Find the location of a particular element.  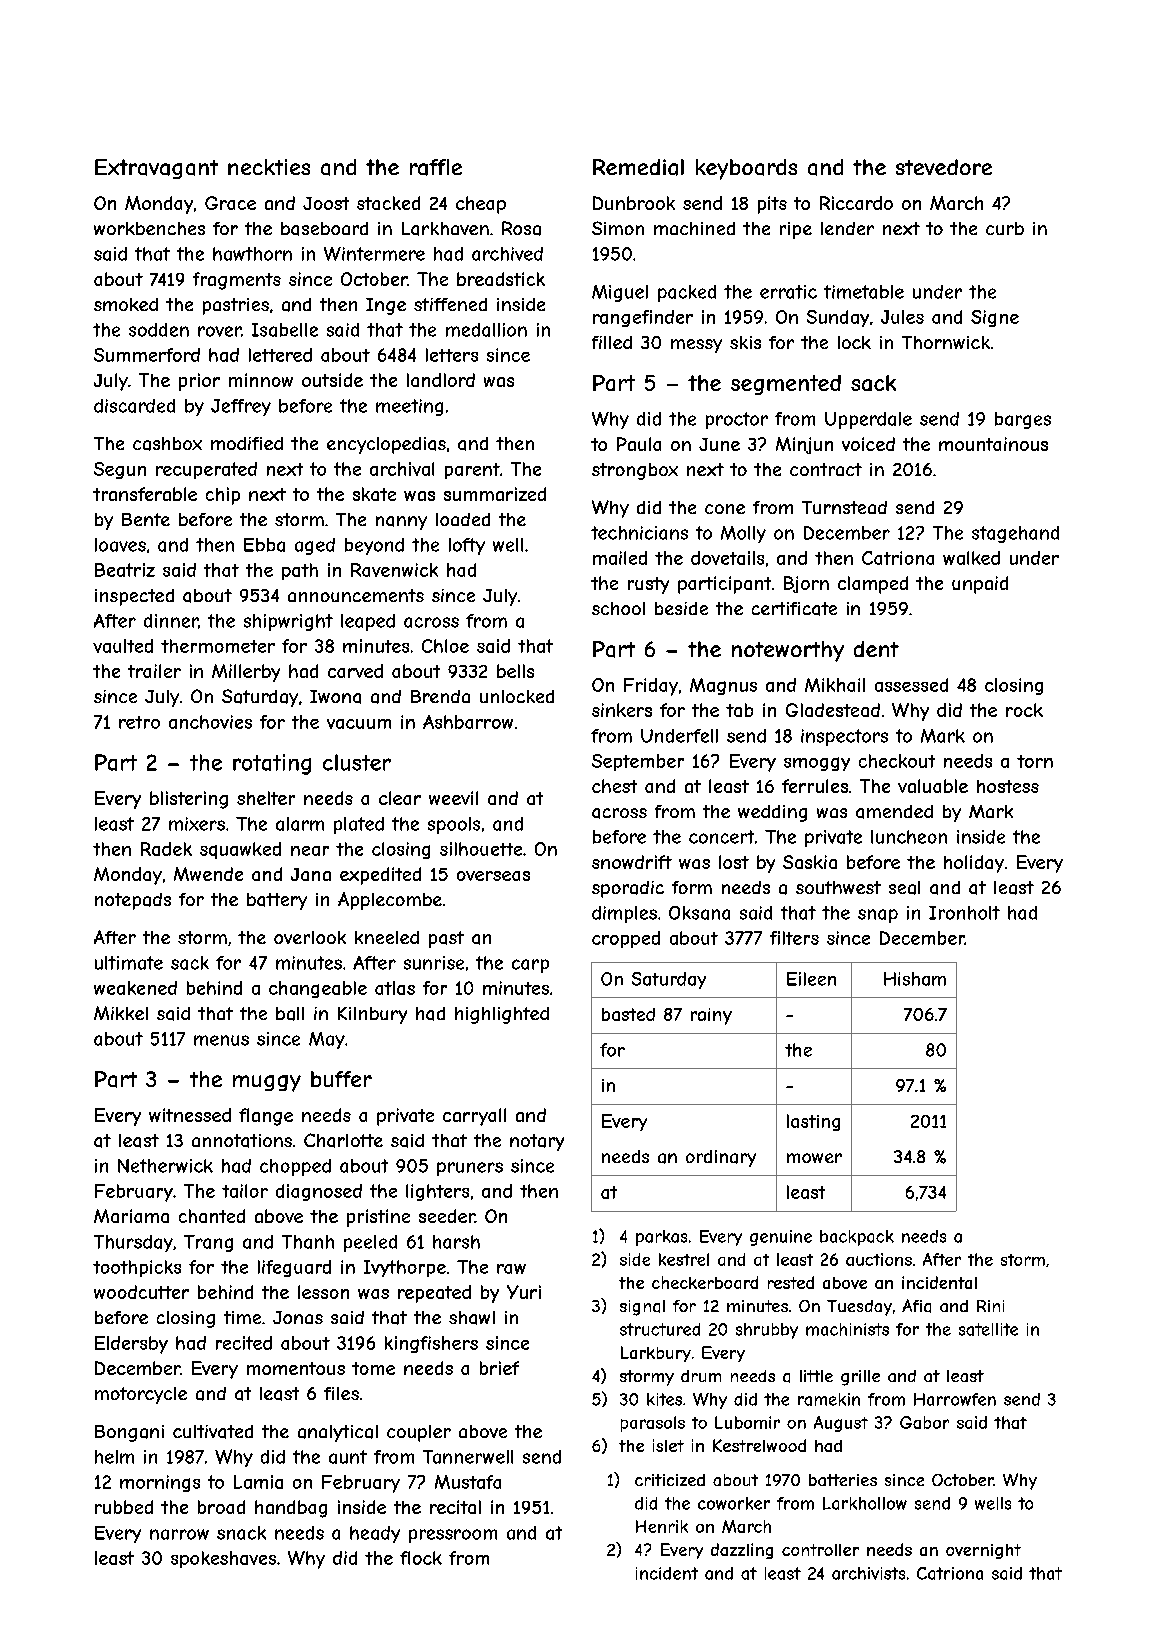

Eileen is located at coordinates (811, 979).
